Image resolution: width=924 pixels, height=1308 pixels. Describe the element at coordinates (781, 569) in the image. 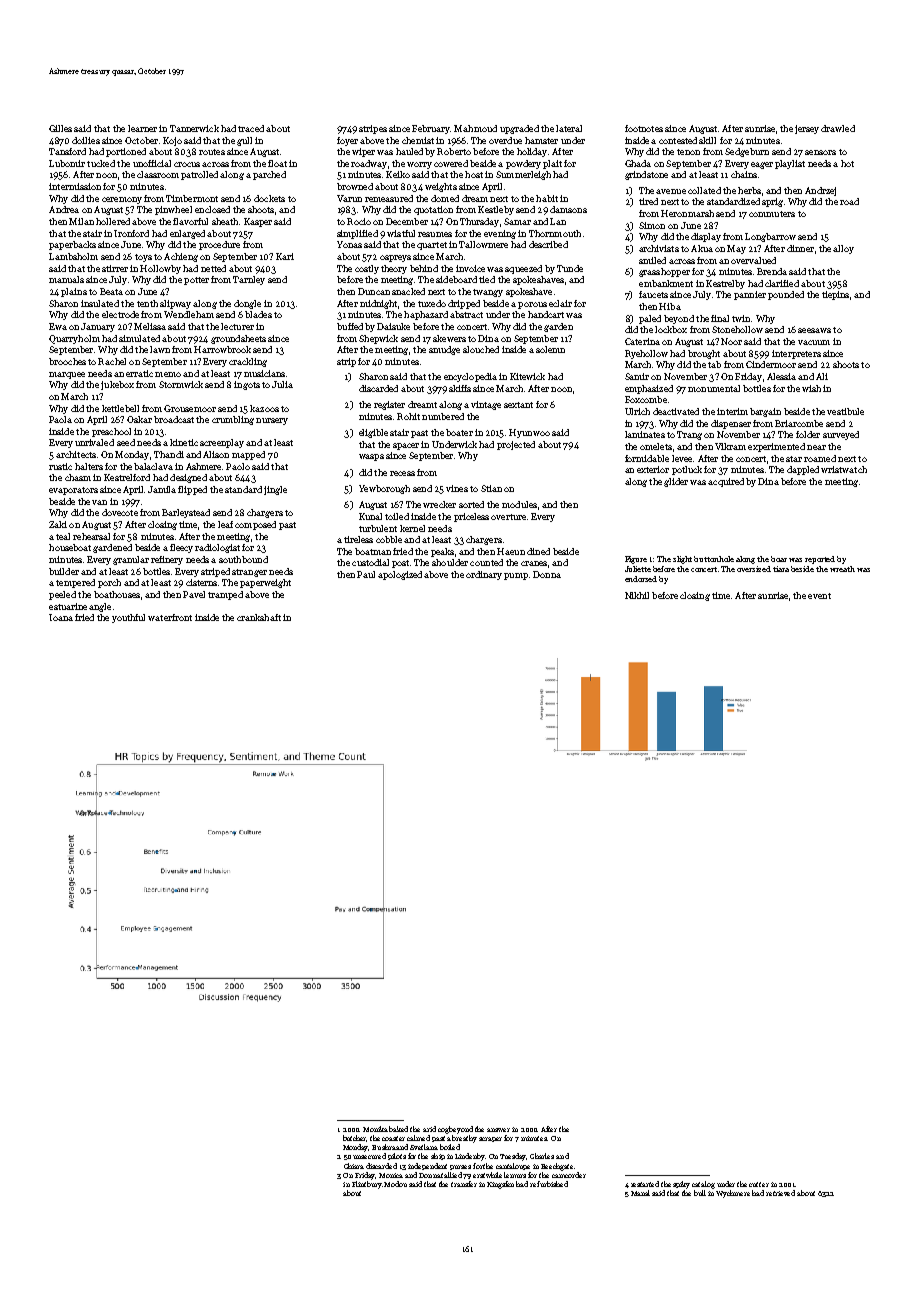

I see `tiara` at that location.
